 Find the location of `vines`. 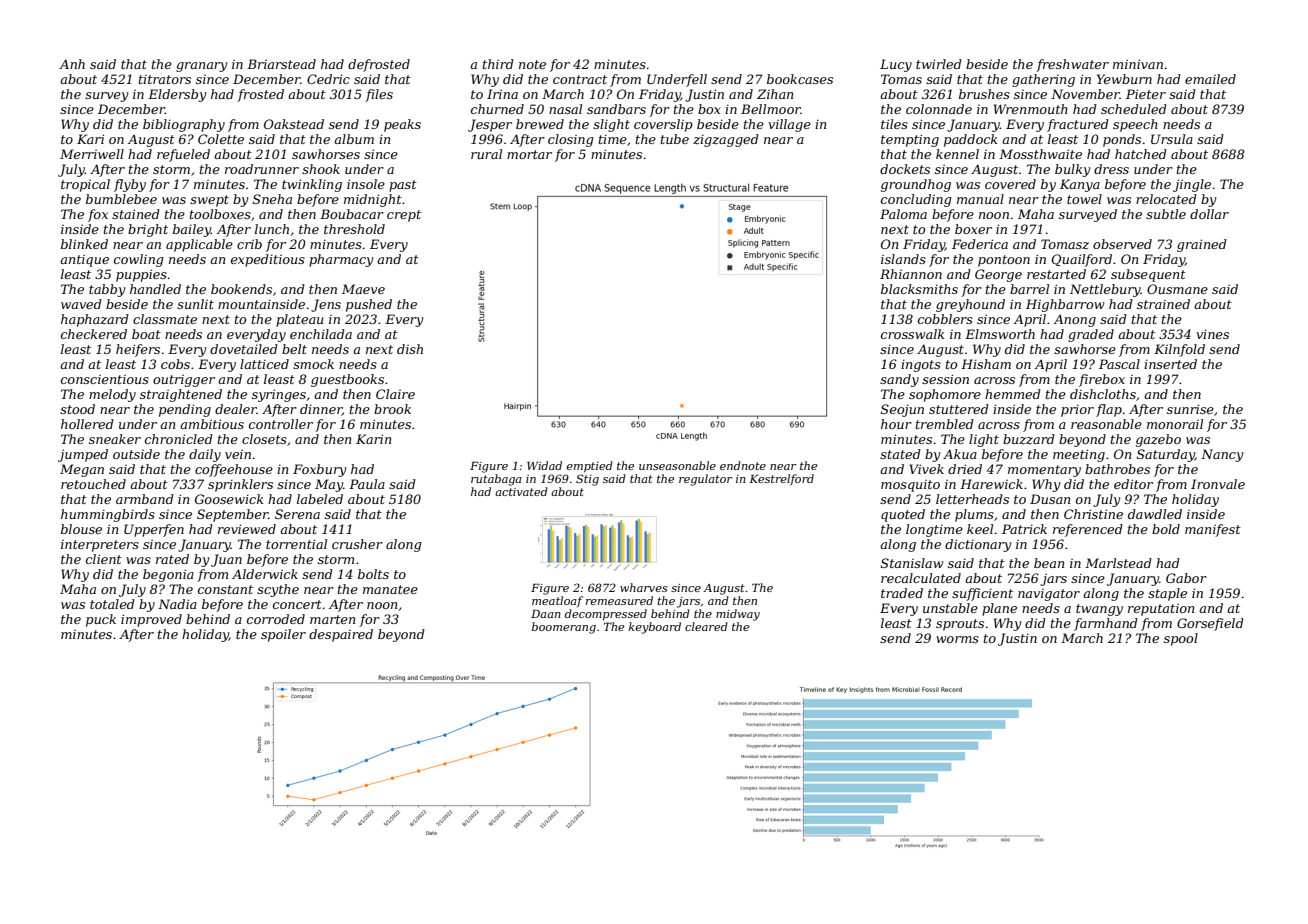

vines is located at coordinates (1212, 334).
